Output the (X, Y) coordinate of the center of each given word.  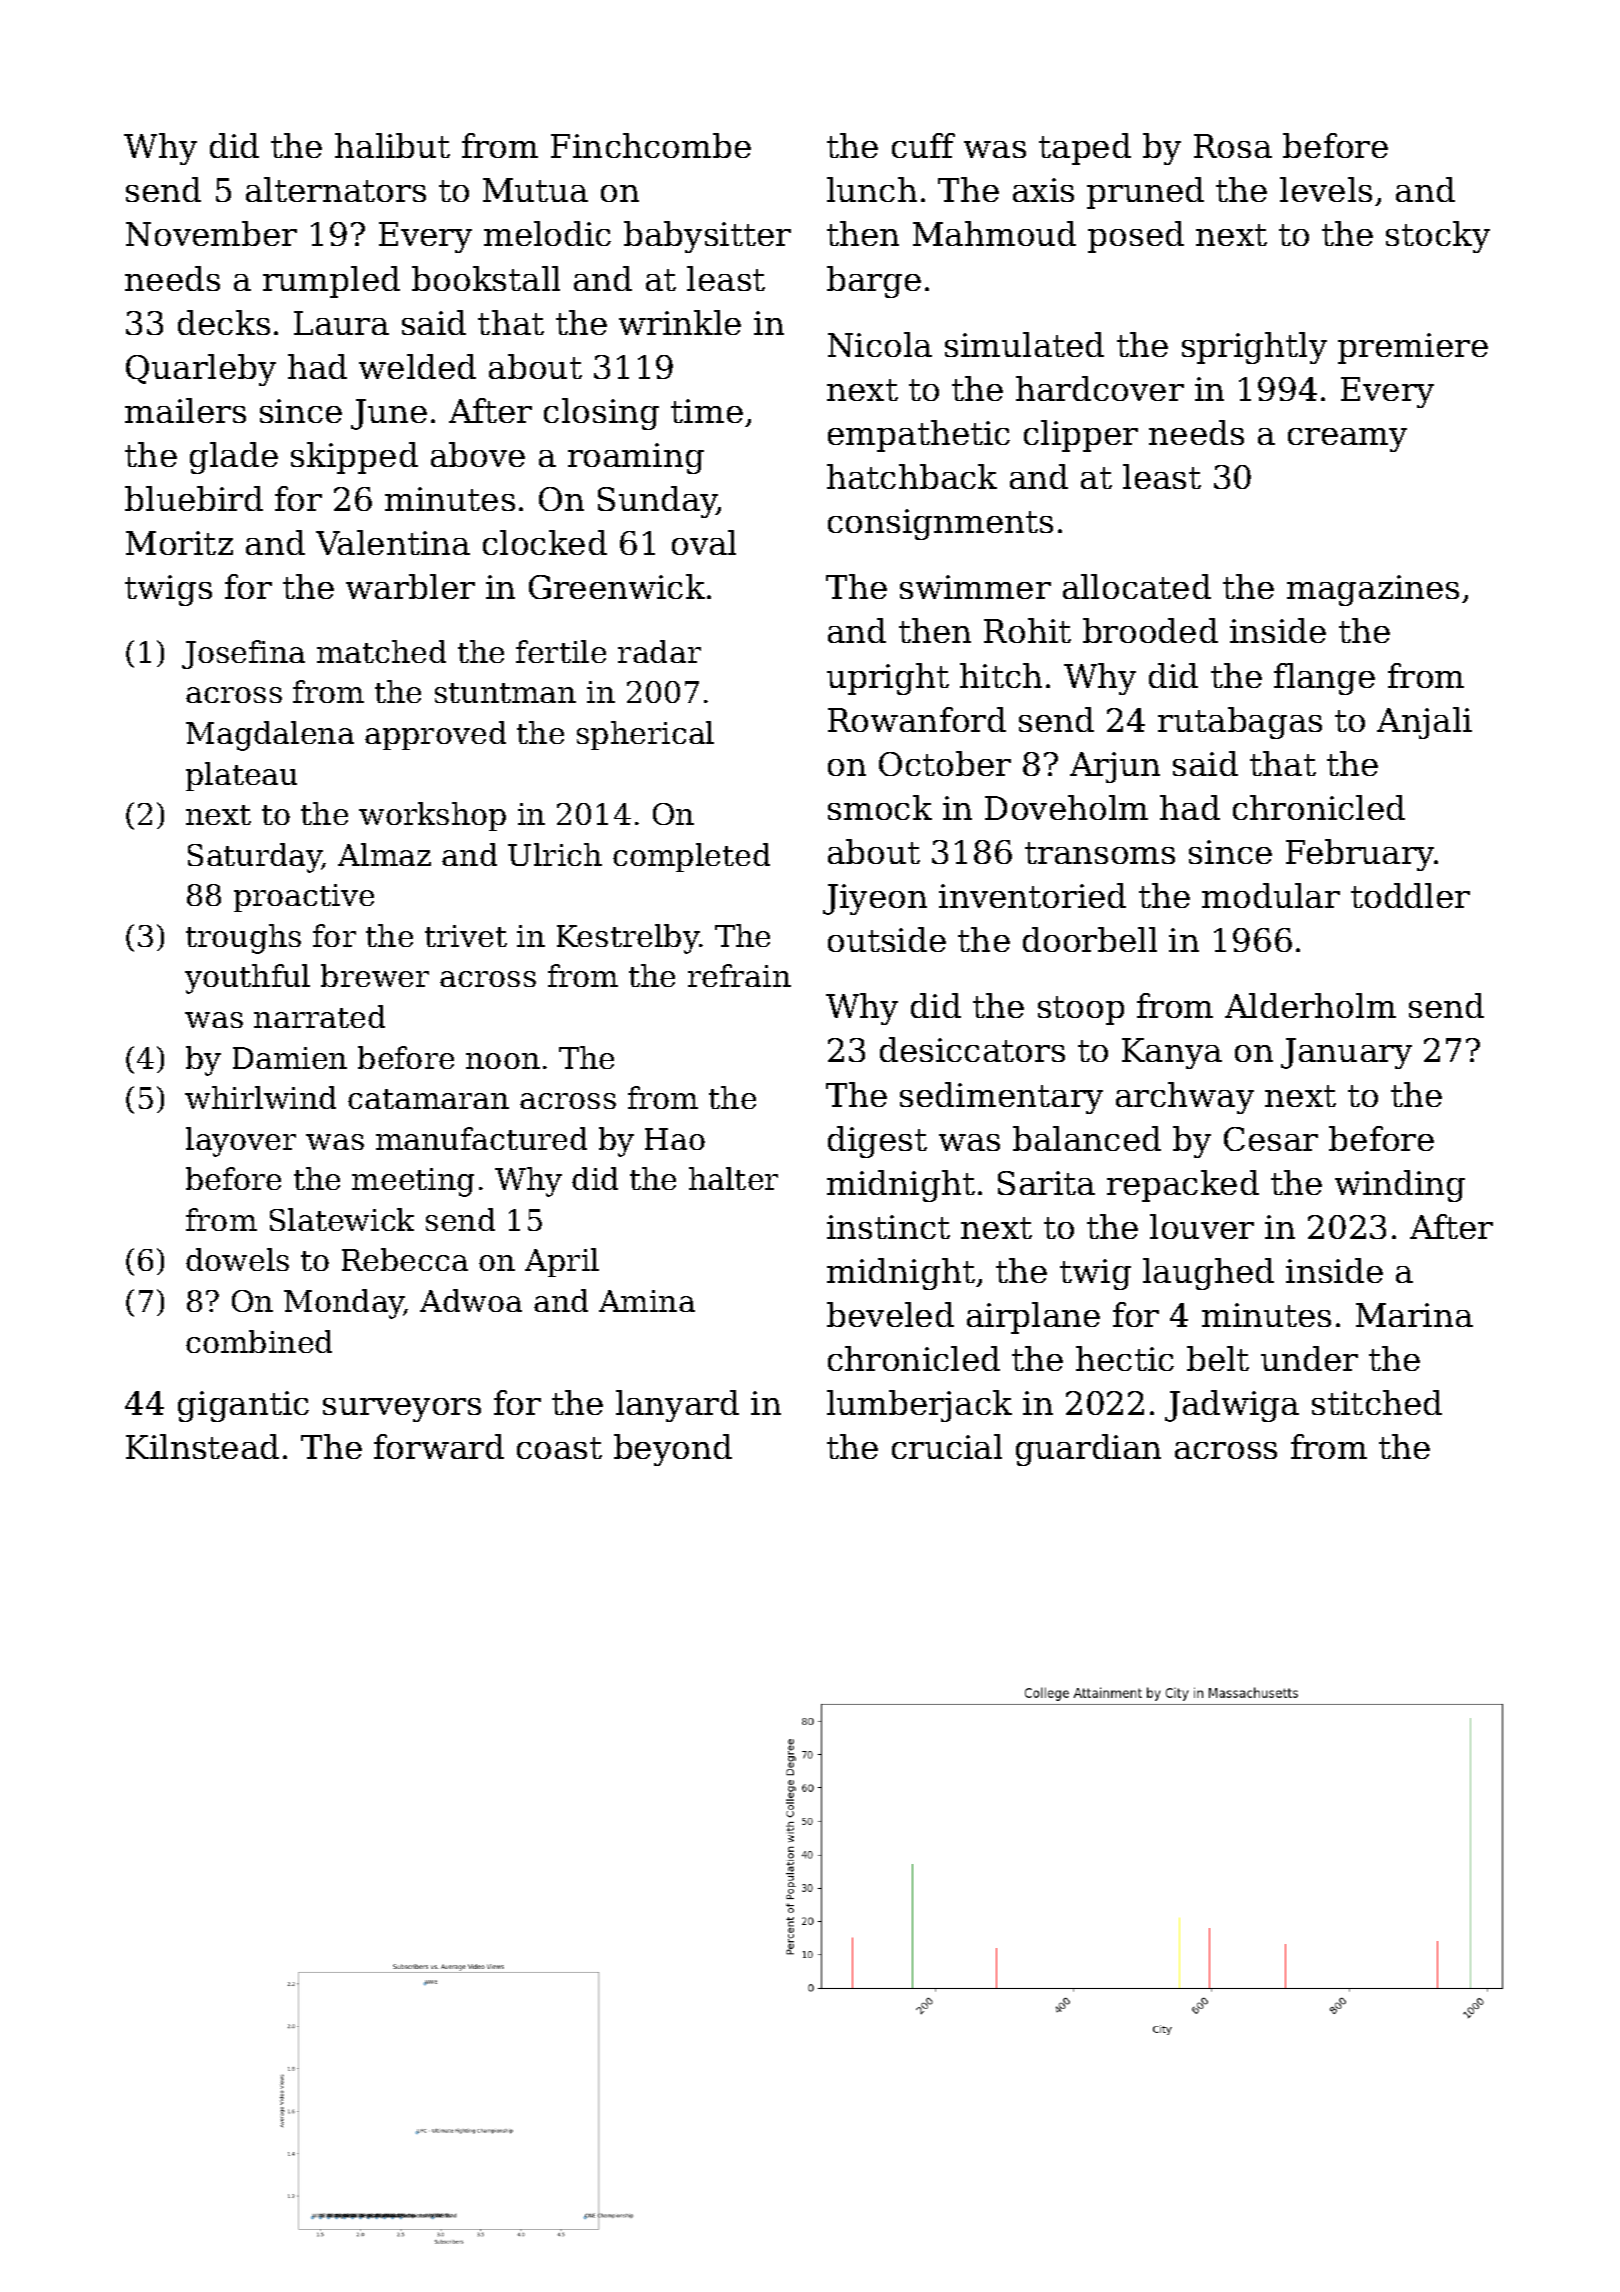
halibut (392, 145)
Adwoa (471, 1300)
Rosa (1233, 146)
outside (887, 939)
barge (874, 282)
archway (1185, 1098)
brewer (375, 975)
